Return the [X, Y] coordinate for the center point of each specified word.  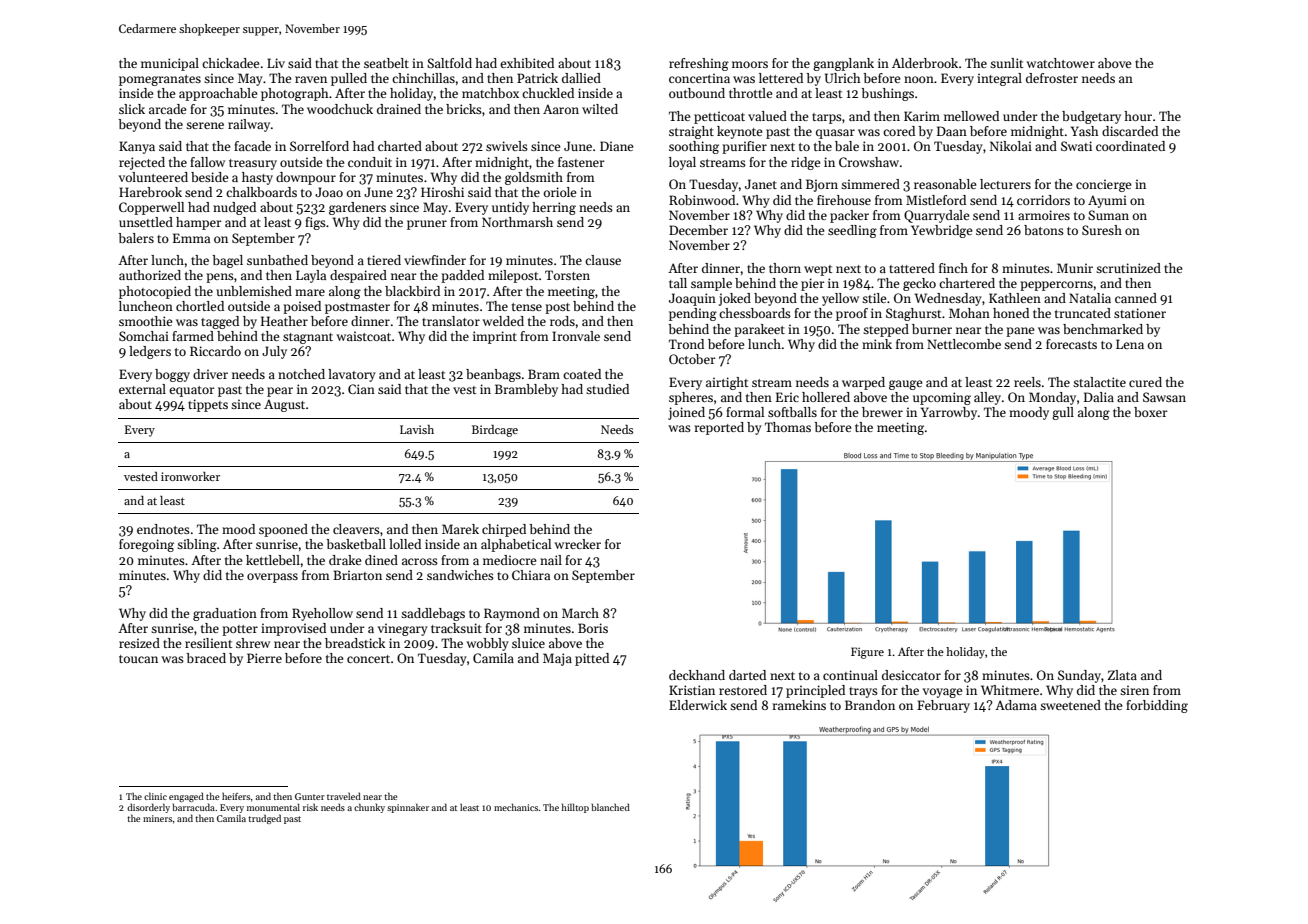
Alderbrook [925, 63]
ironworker [190, 476]
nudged [234, 208]
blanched [610, 807]
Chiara [531, 575]
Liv [276, 63]
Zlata [1122, 675]
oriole [560, 192]
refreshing [699, 64]
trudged [264, 819]
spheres [691, 398]
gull [1063, 413]
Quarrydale [937, 216]
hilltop [575, 808]
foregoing [146, 545]
